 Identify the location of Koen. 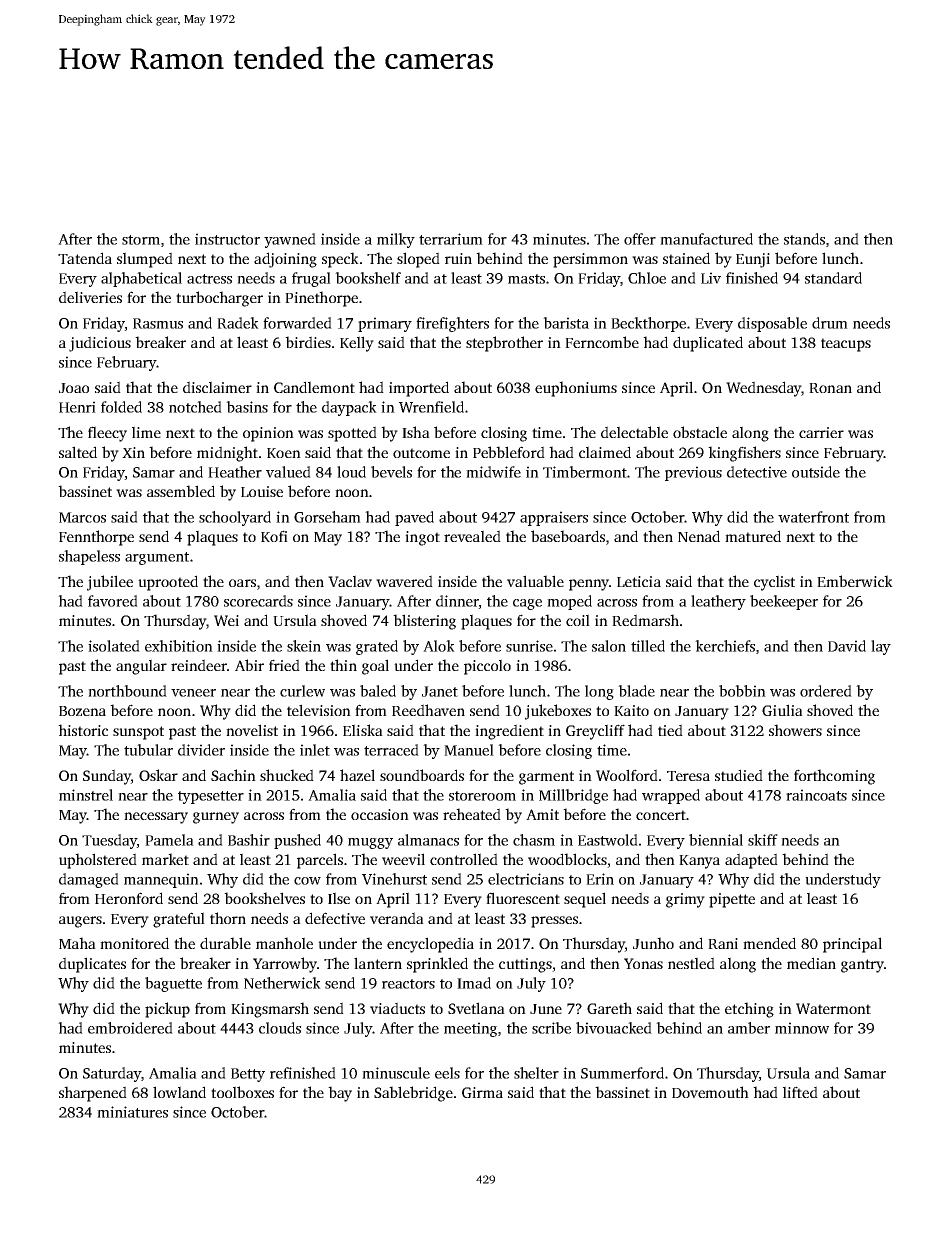
(284, 453).
